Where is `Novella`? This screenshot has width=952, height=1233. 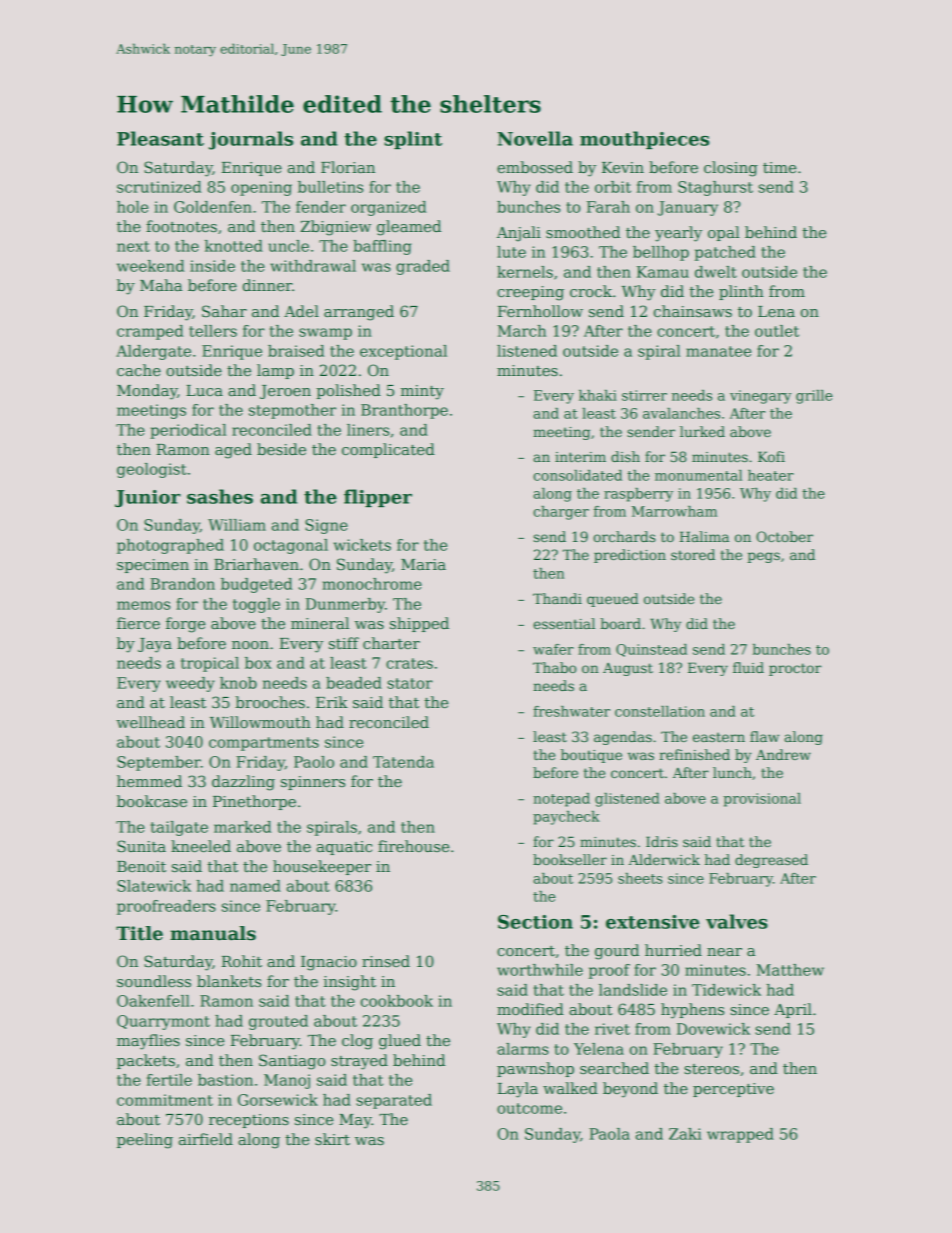 Novella is located at coordinates (535, 138).
